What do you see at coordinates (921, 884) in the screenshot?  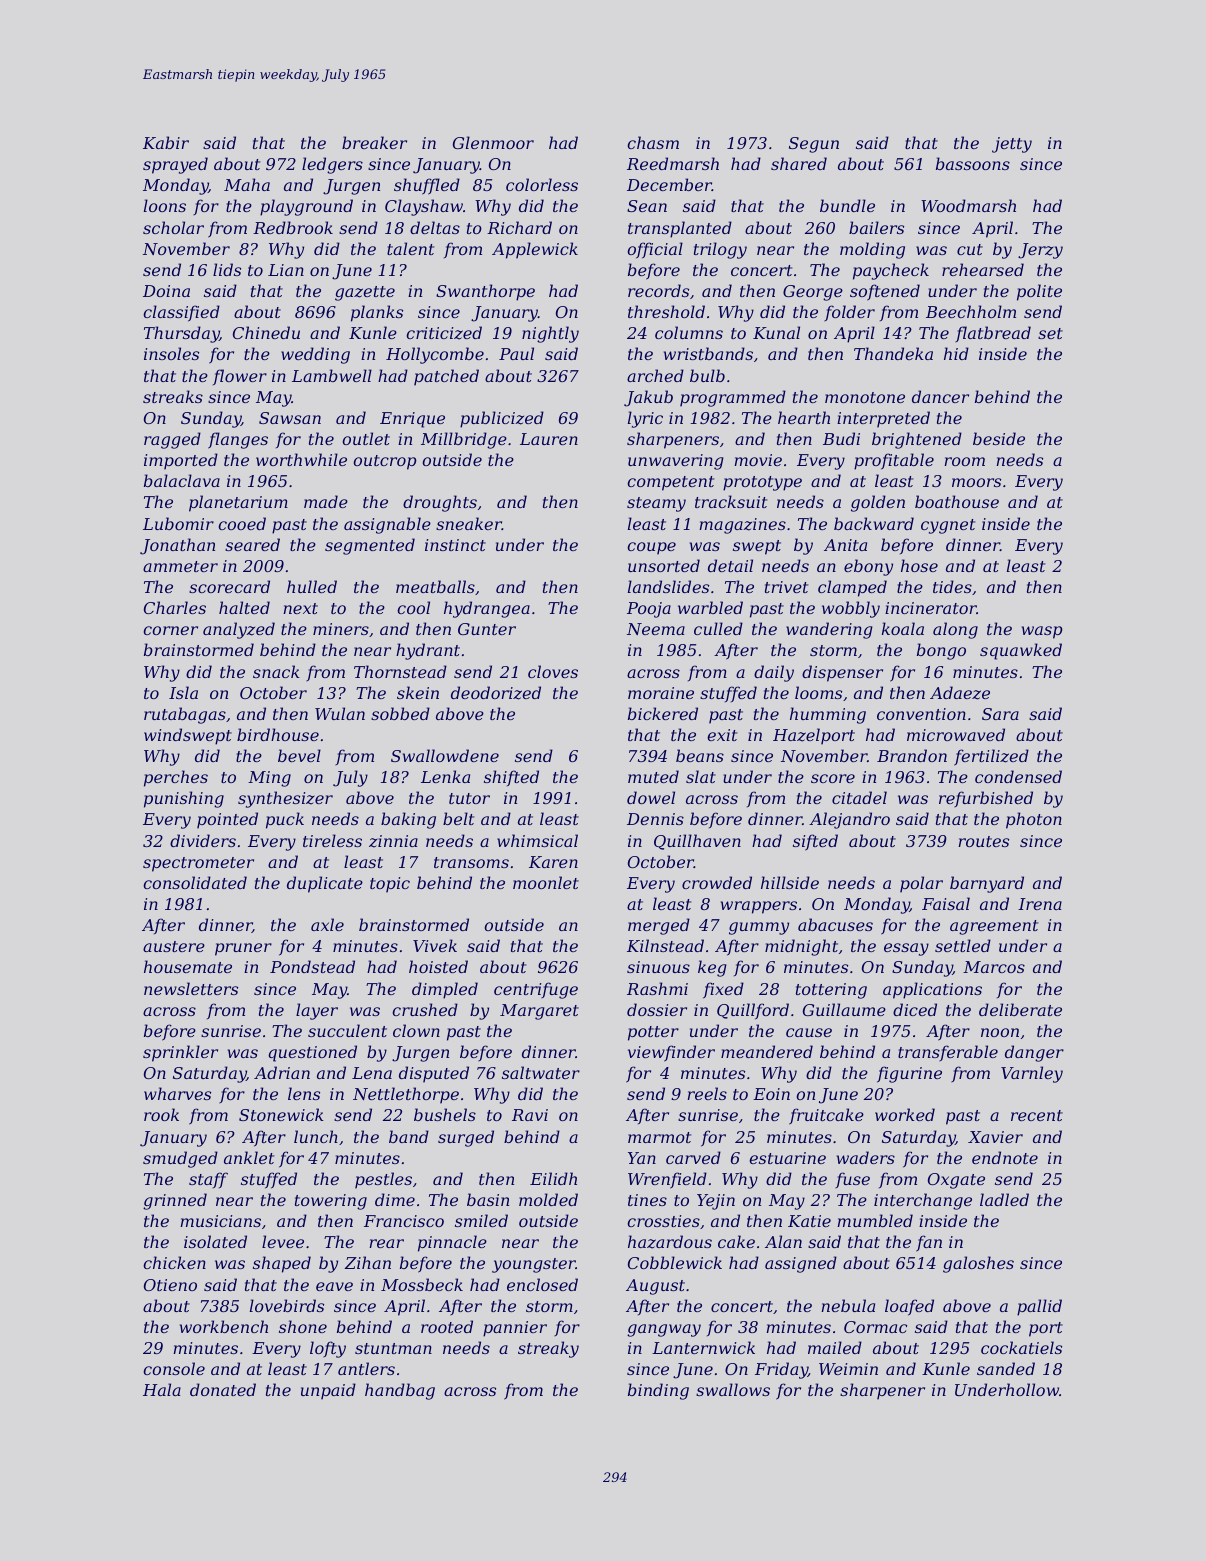 I see `polar` at bounding box center [921, 884].
